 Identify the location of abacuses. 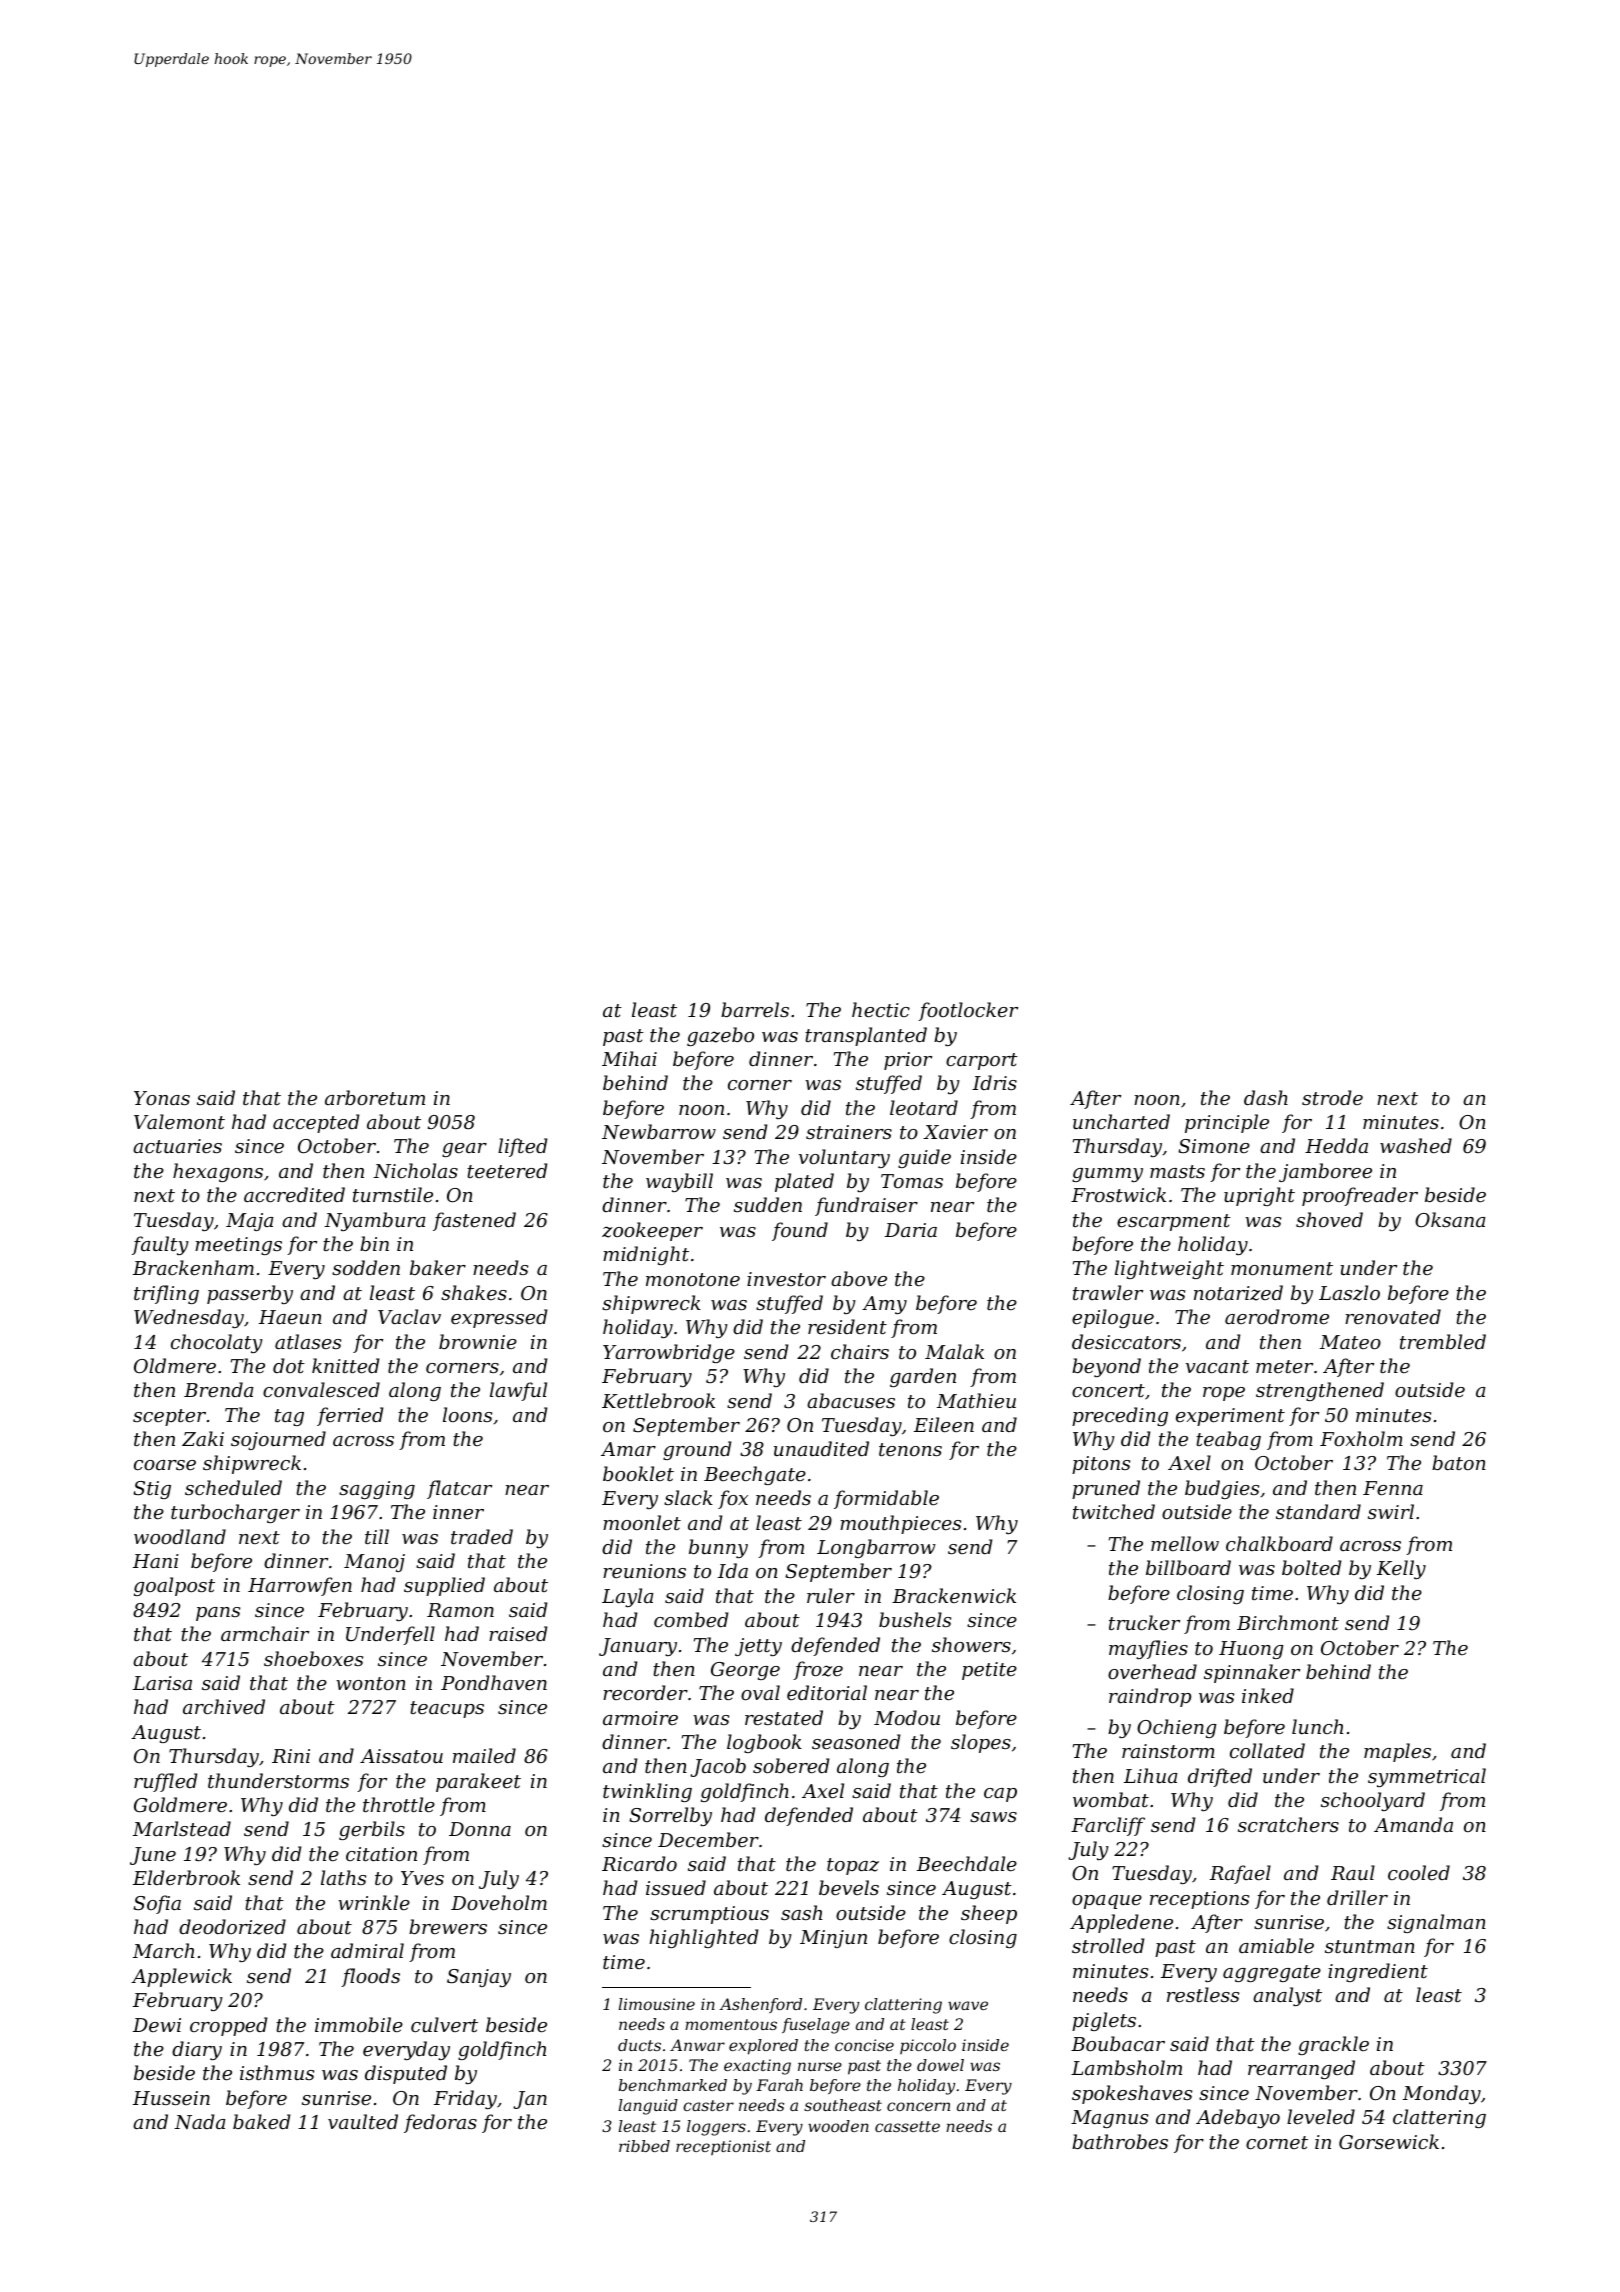
(851, 1400).
